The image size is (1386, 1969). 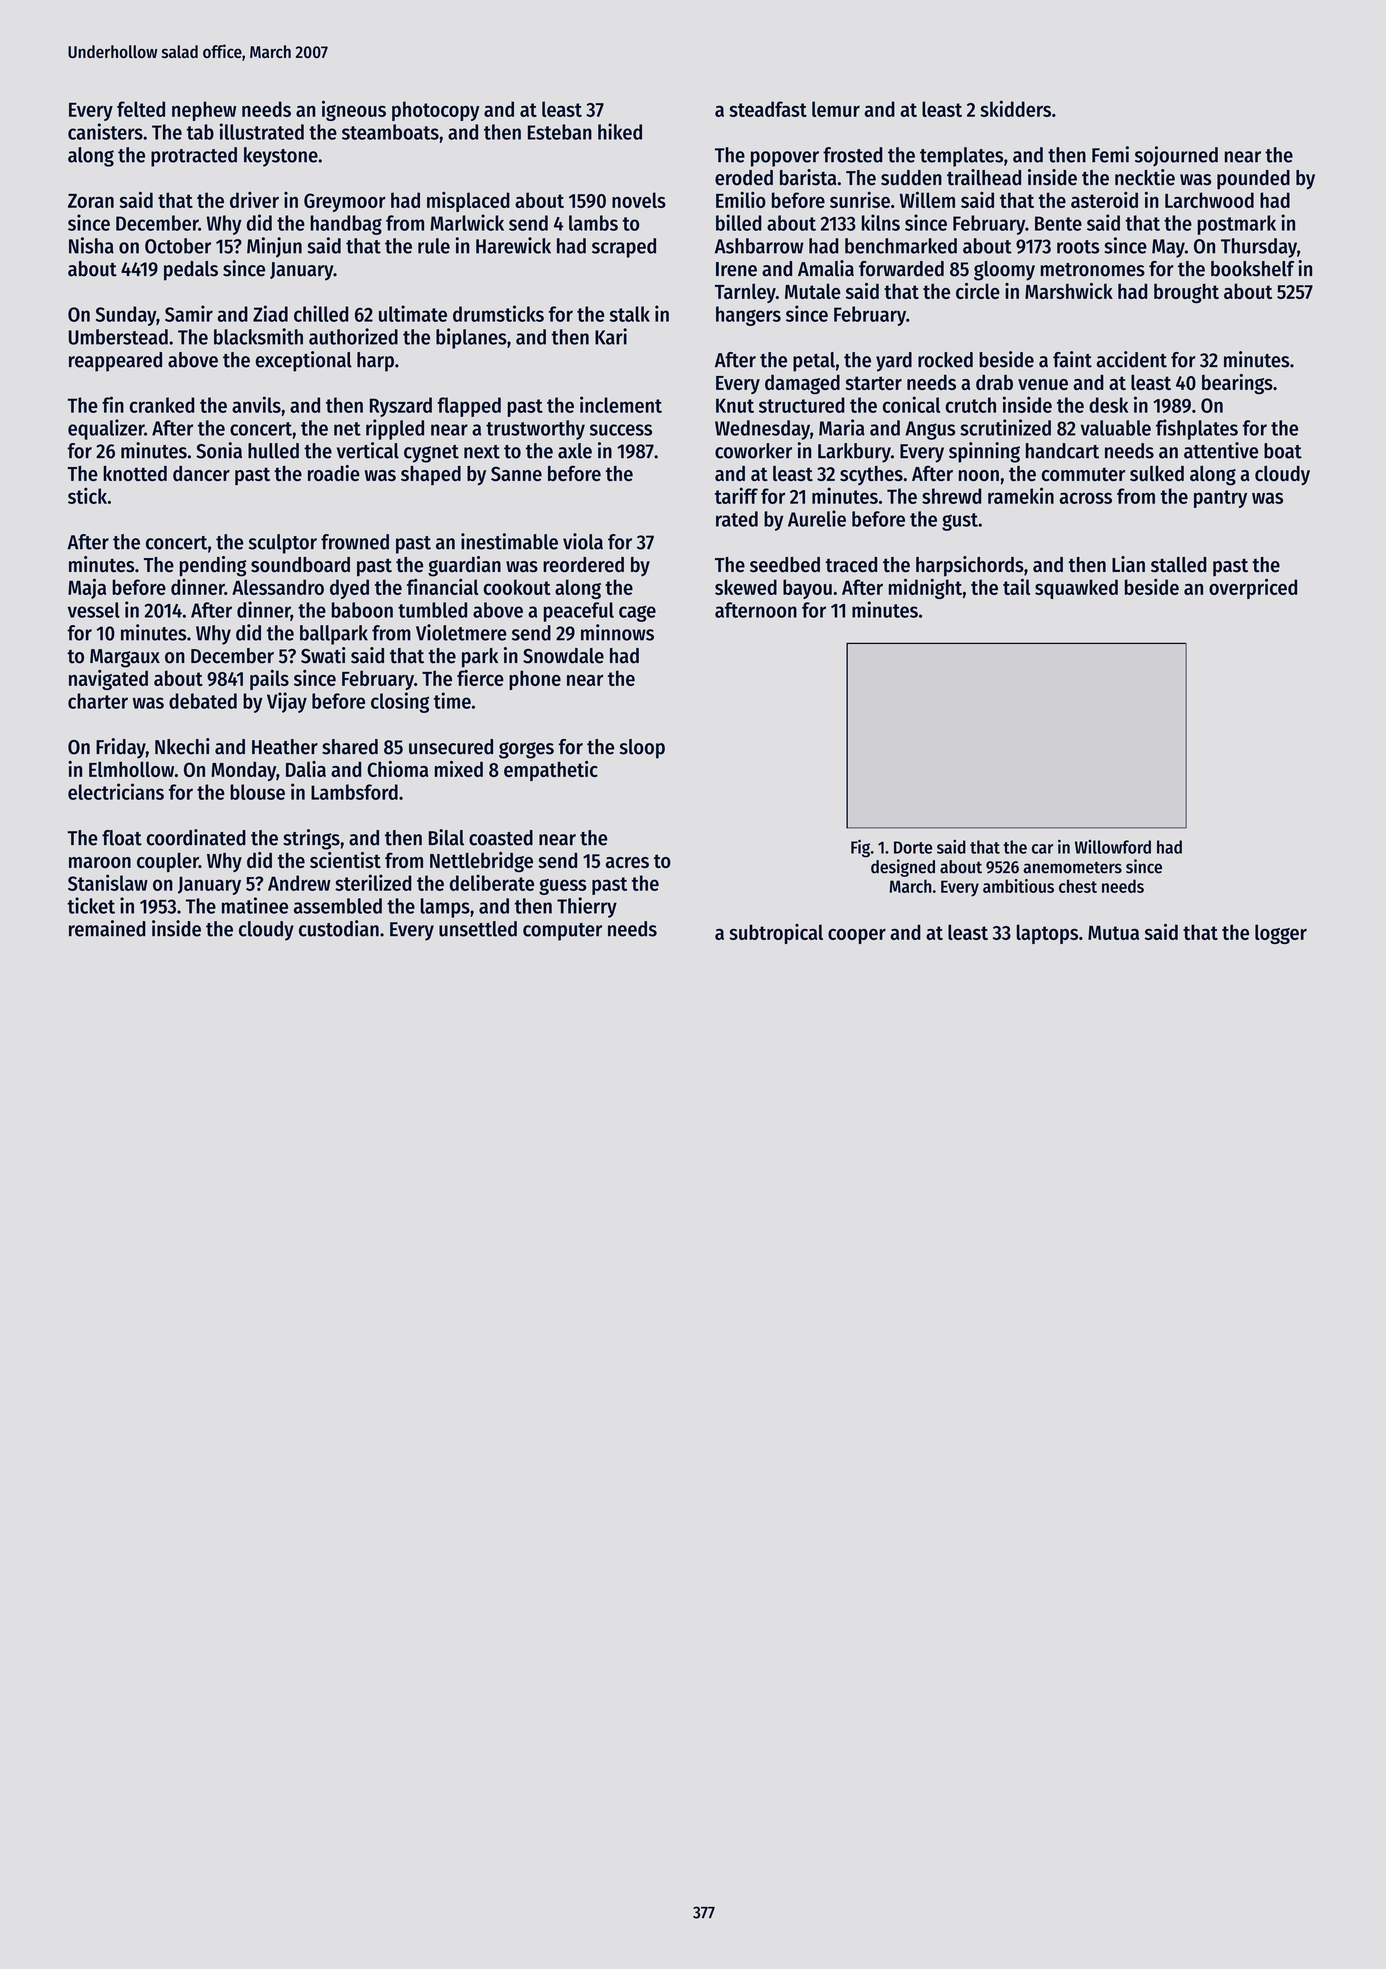 What do you see at coordinates (478, 929) in the image?
I see `unsettled` at bounding box center [478, 929].
